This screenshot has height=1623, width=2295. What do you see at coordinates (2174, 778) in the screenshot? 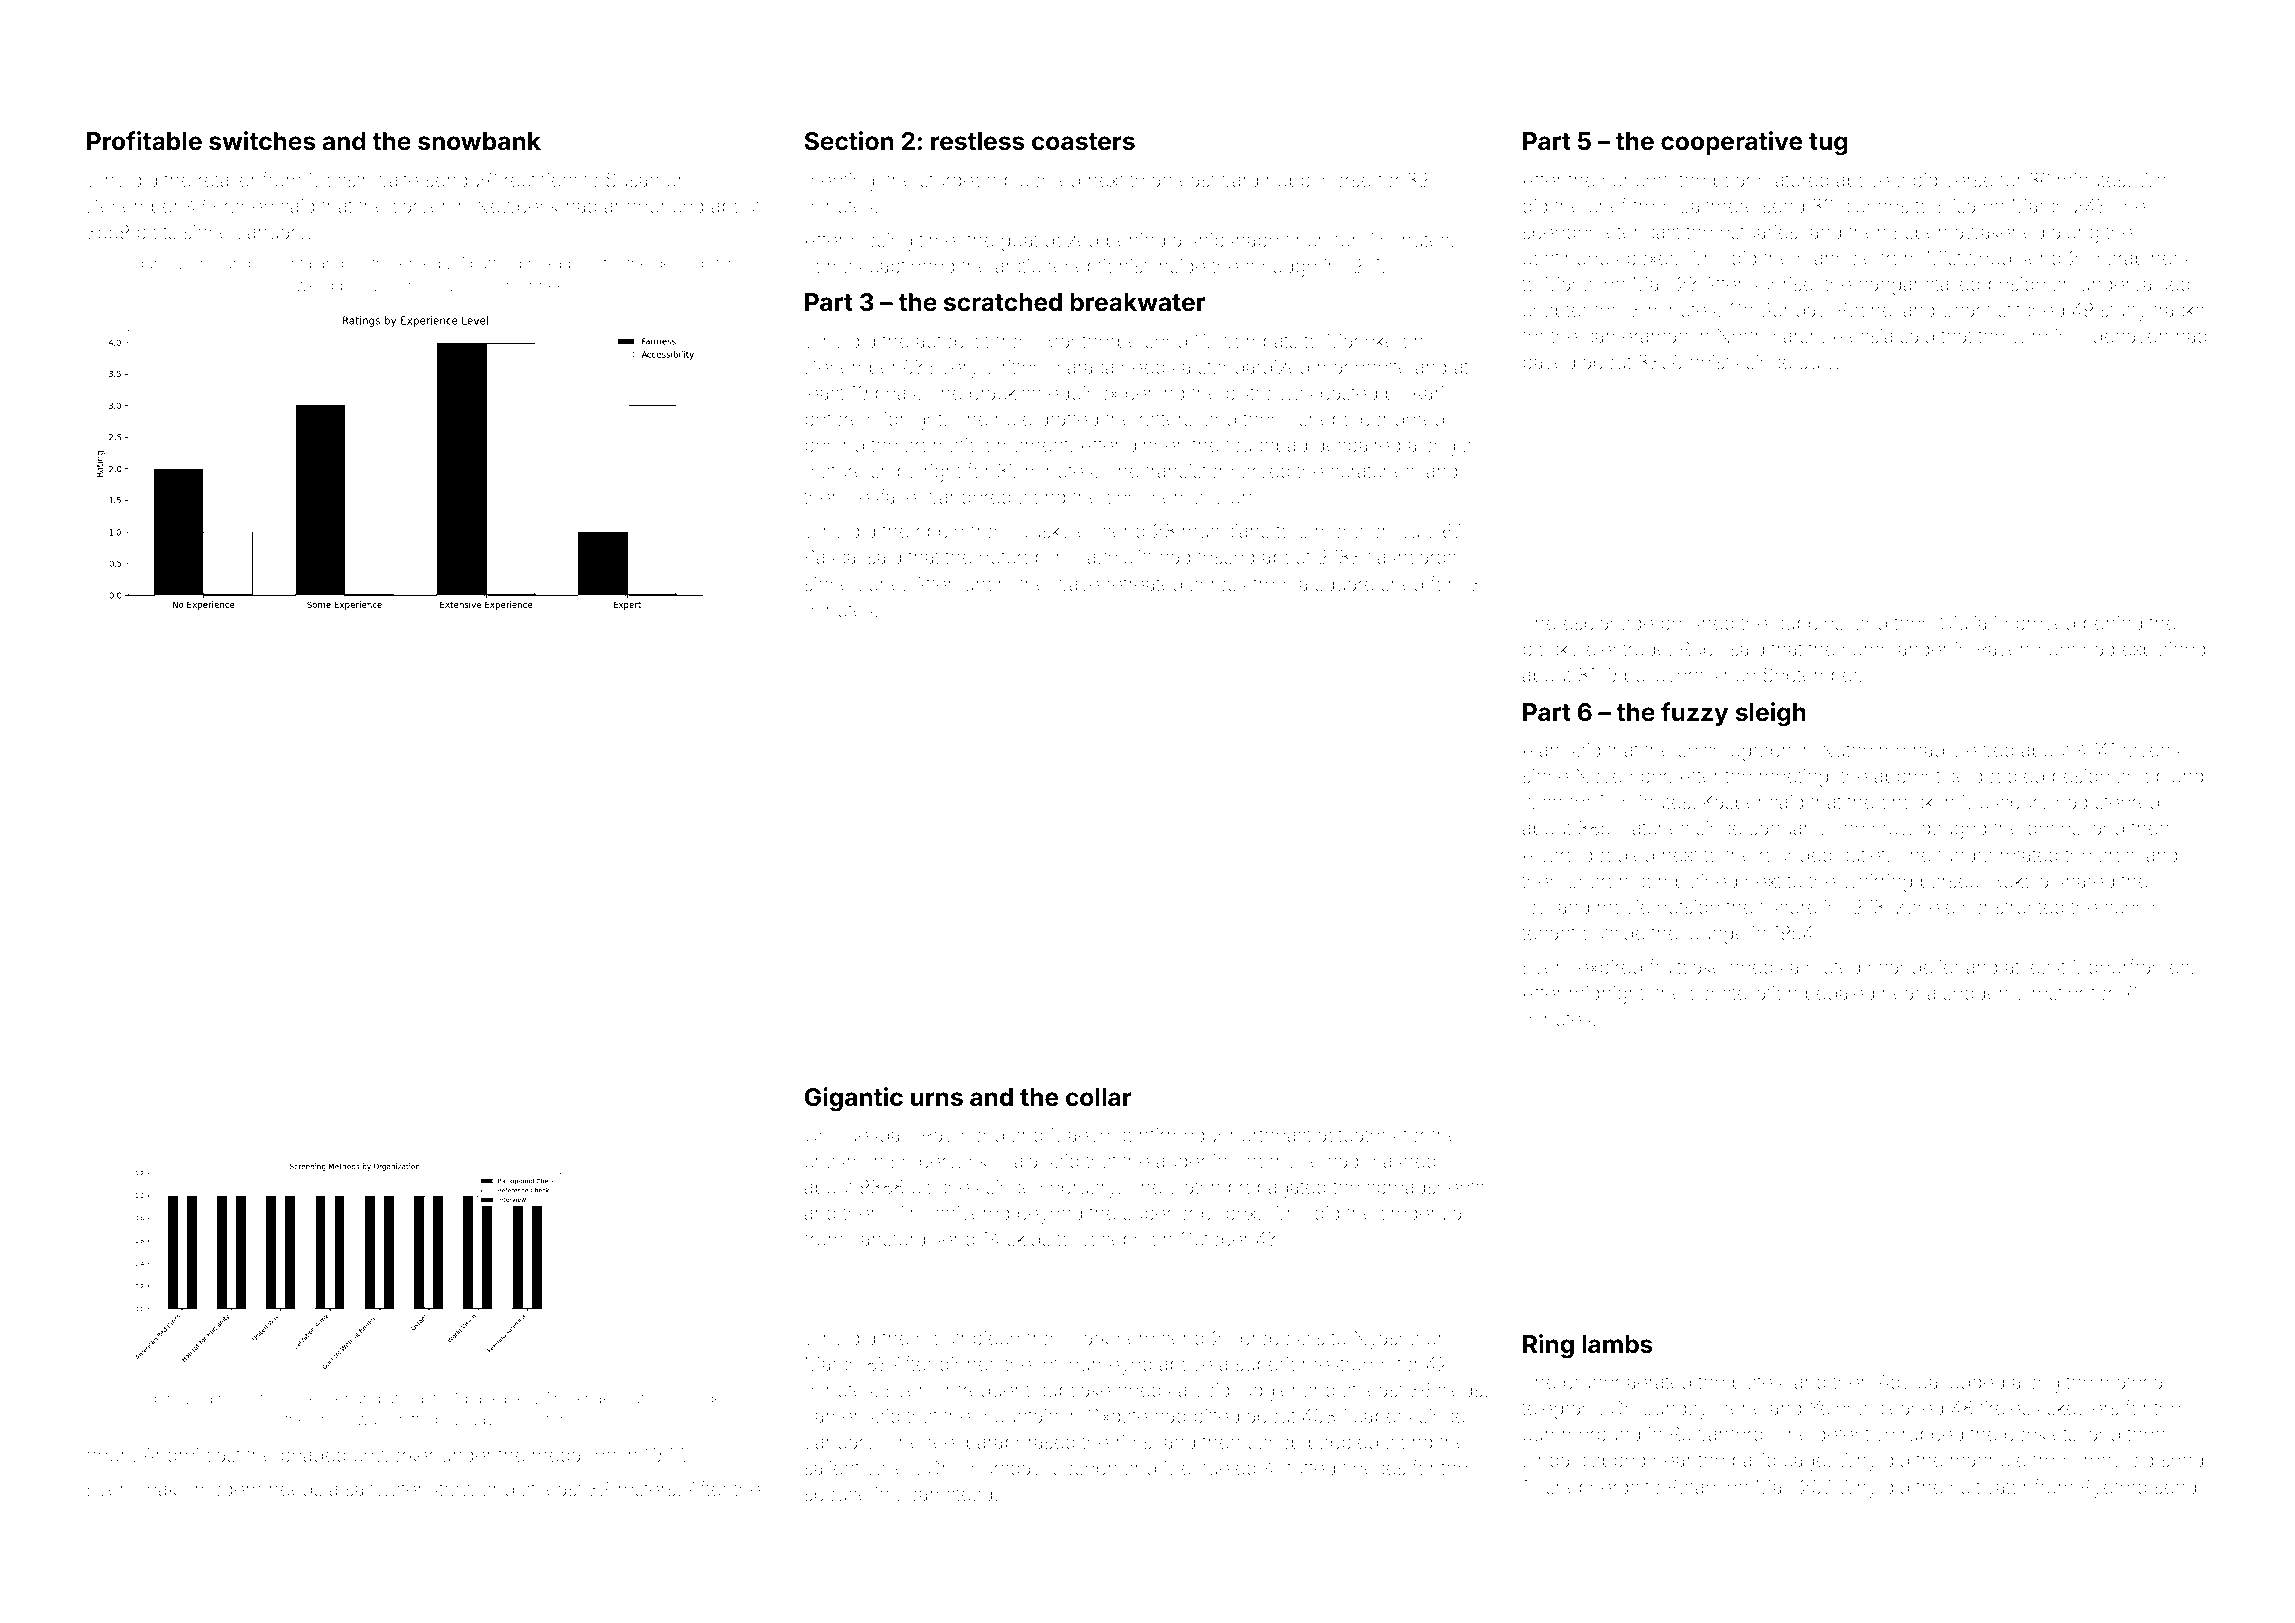
I see `oblong` at bounding box center [2174, 778].
